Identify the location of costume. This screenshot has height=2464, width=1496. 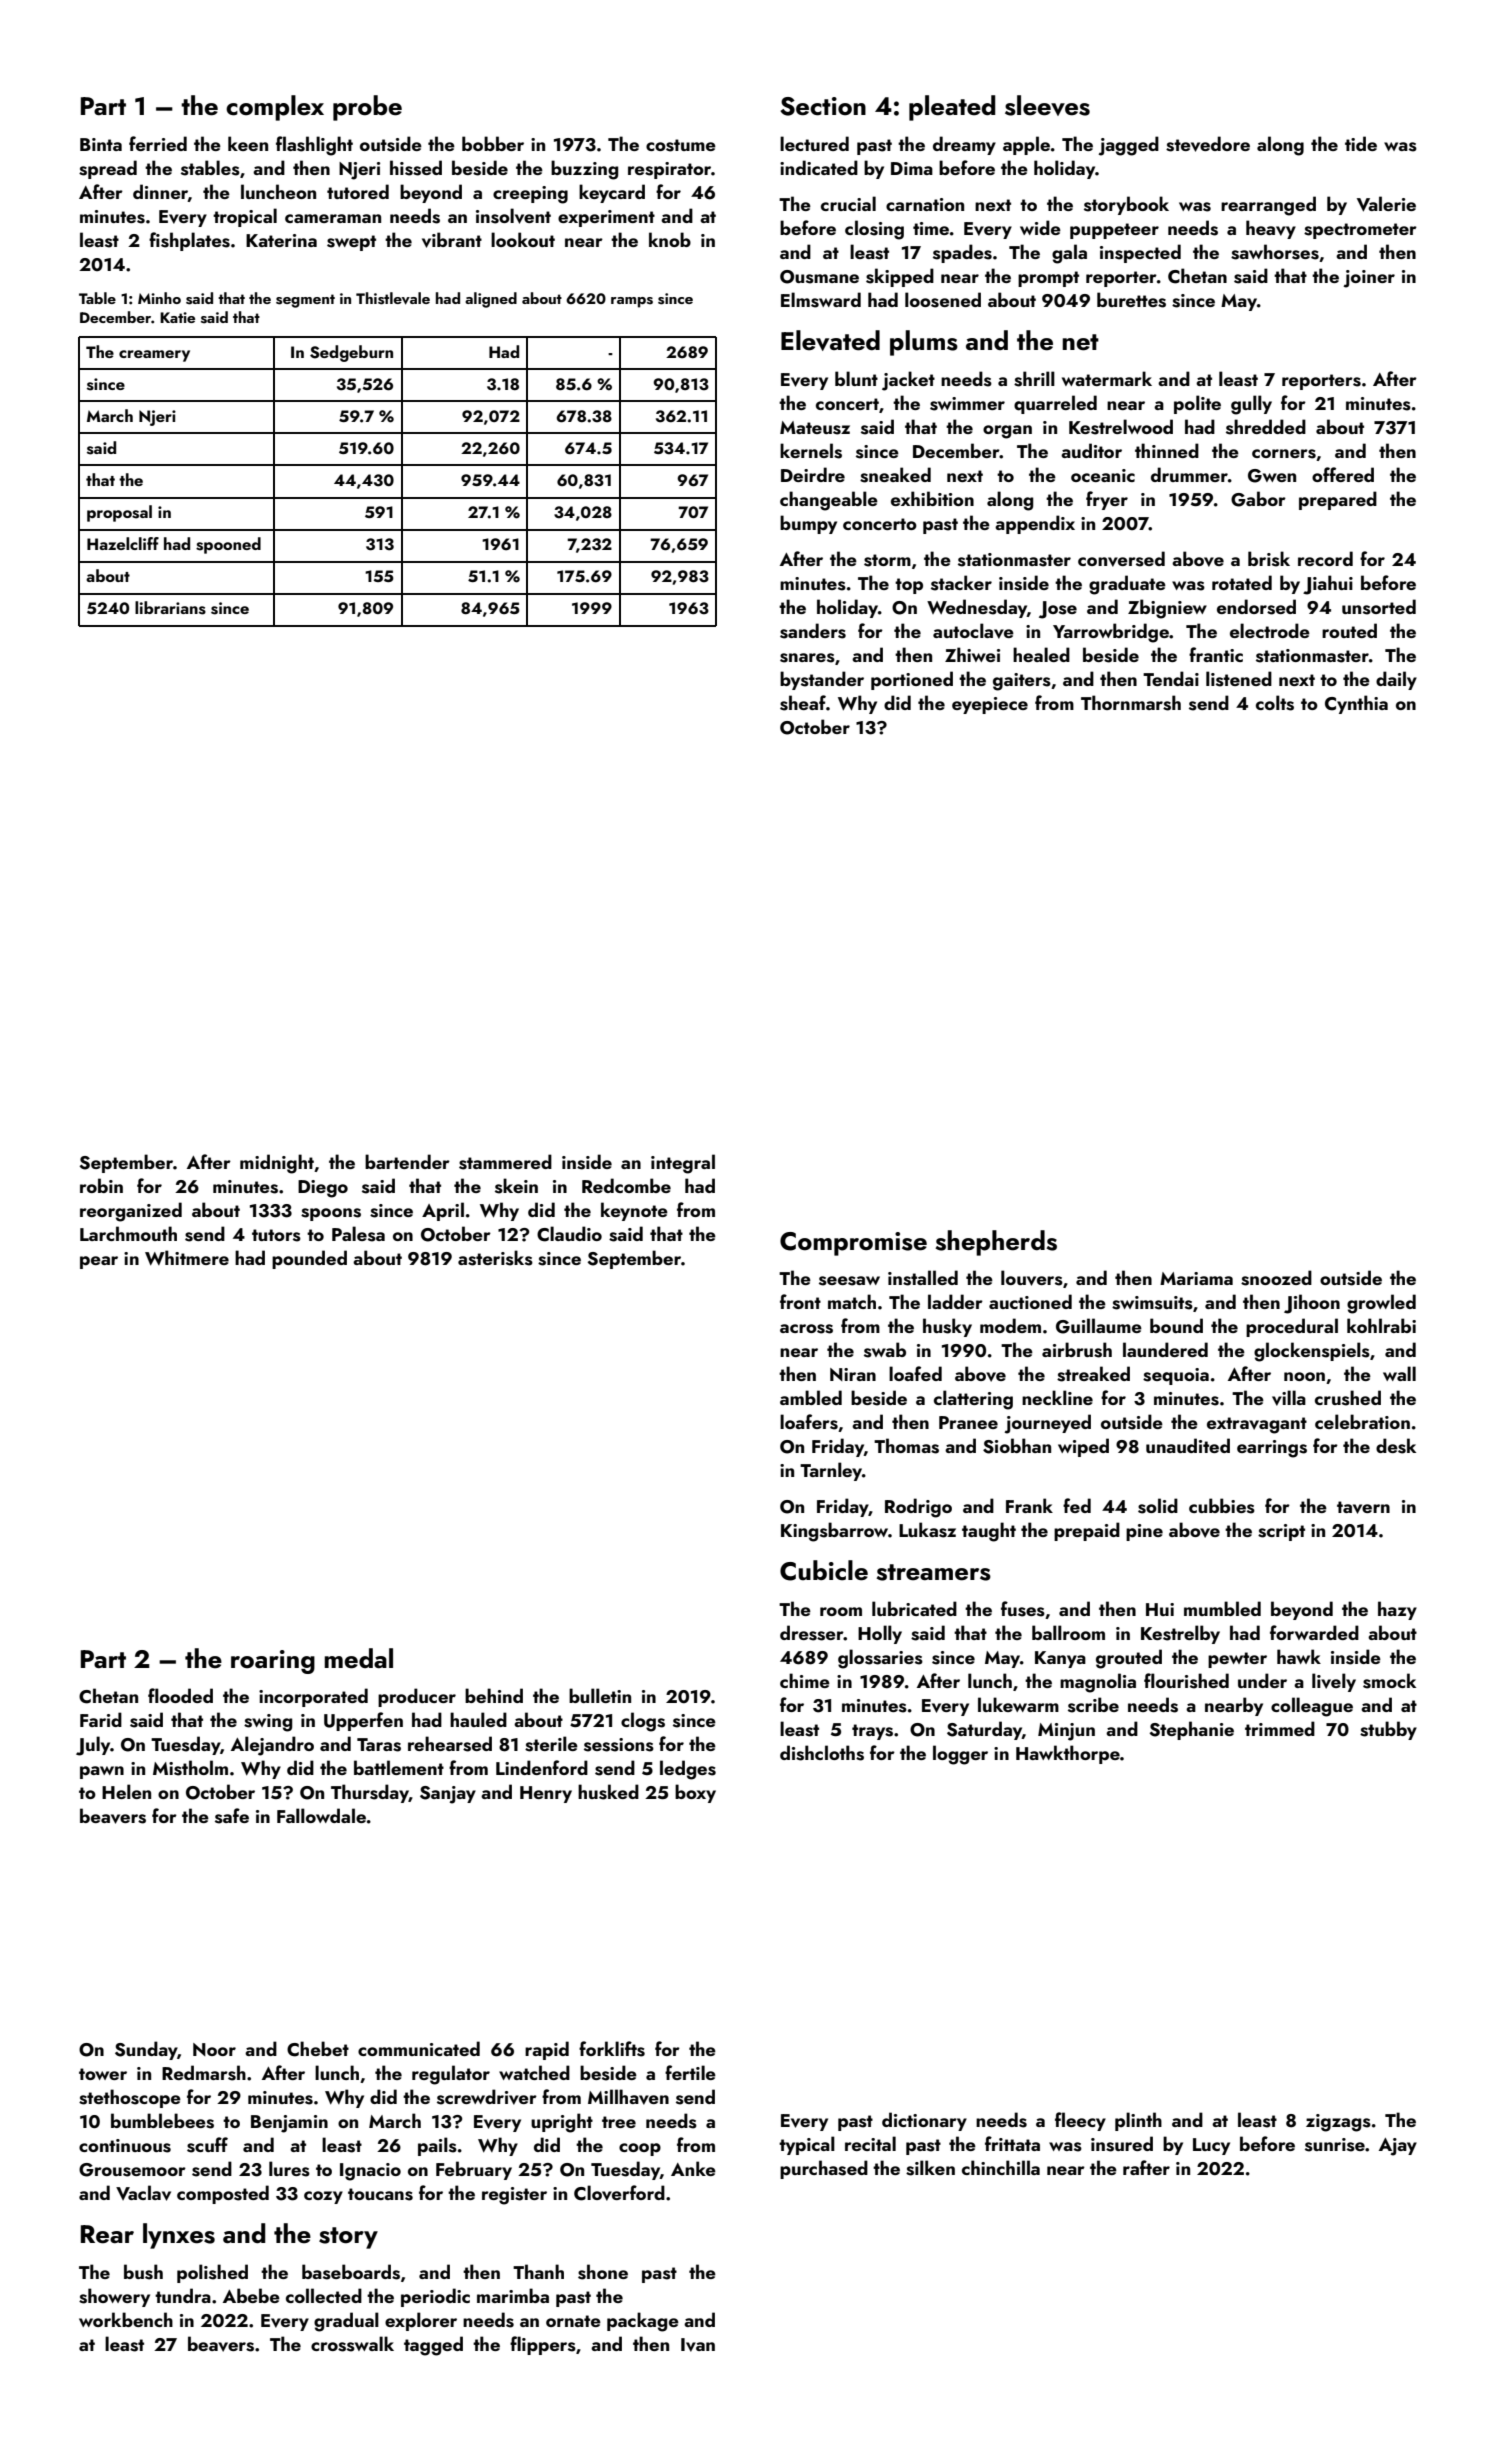
(681, 145).
